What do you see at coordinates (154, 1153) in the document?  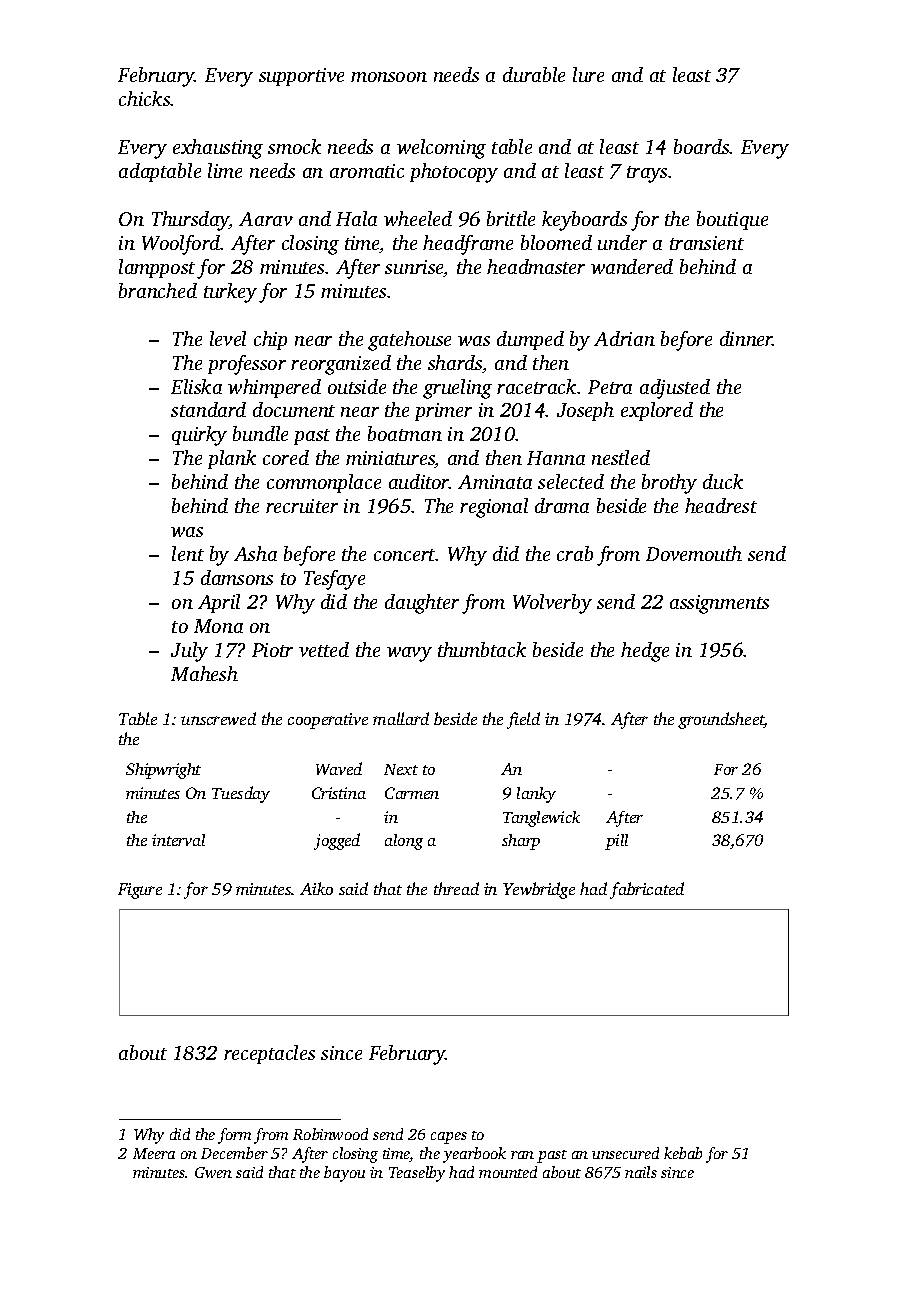 I see `Meera` at bounding box center [154, 1153].
